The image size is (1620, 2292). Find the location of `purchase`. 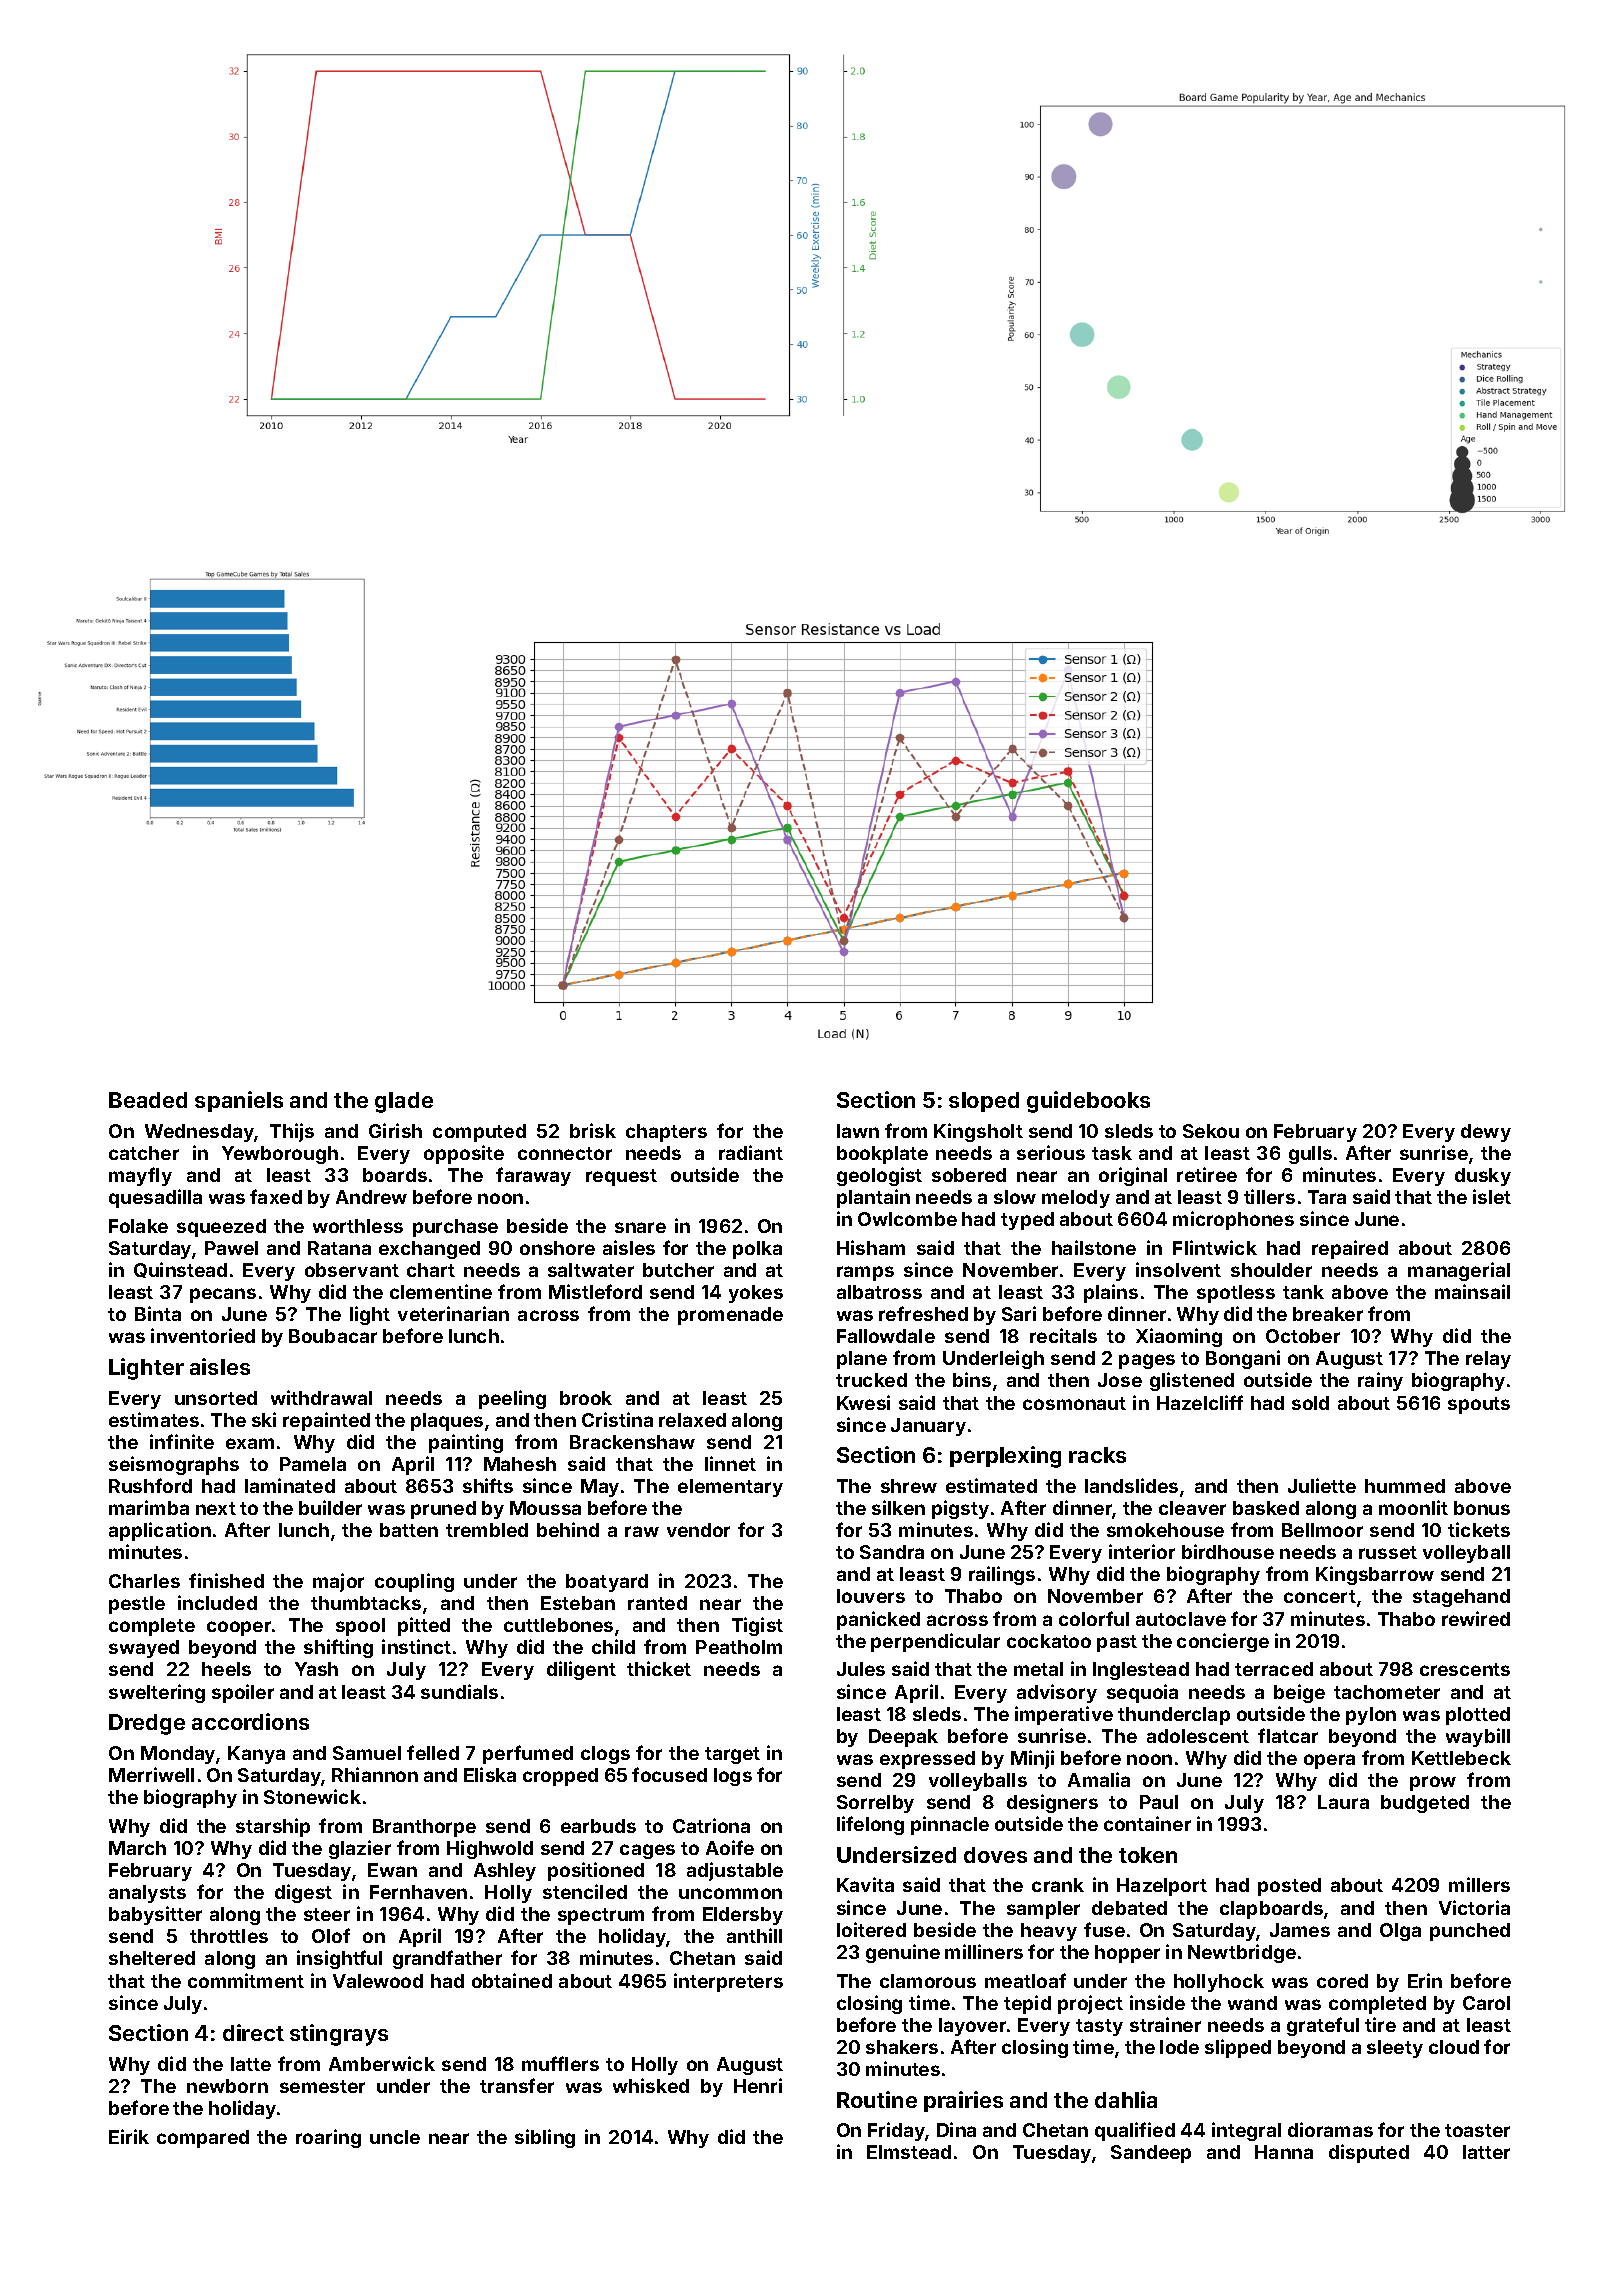

purchase is located at coordinates (455, 1228).
